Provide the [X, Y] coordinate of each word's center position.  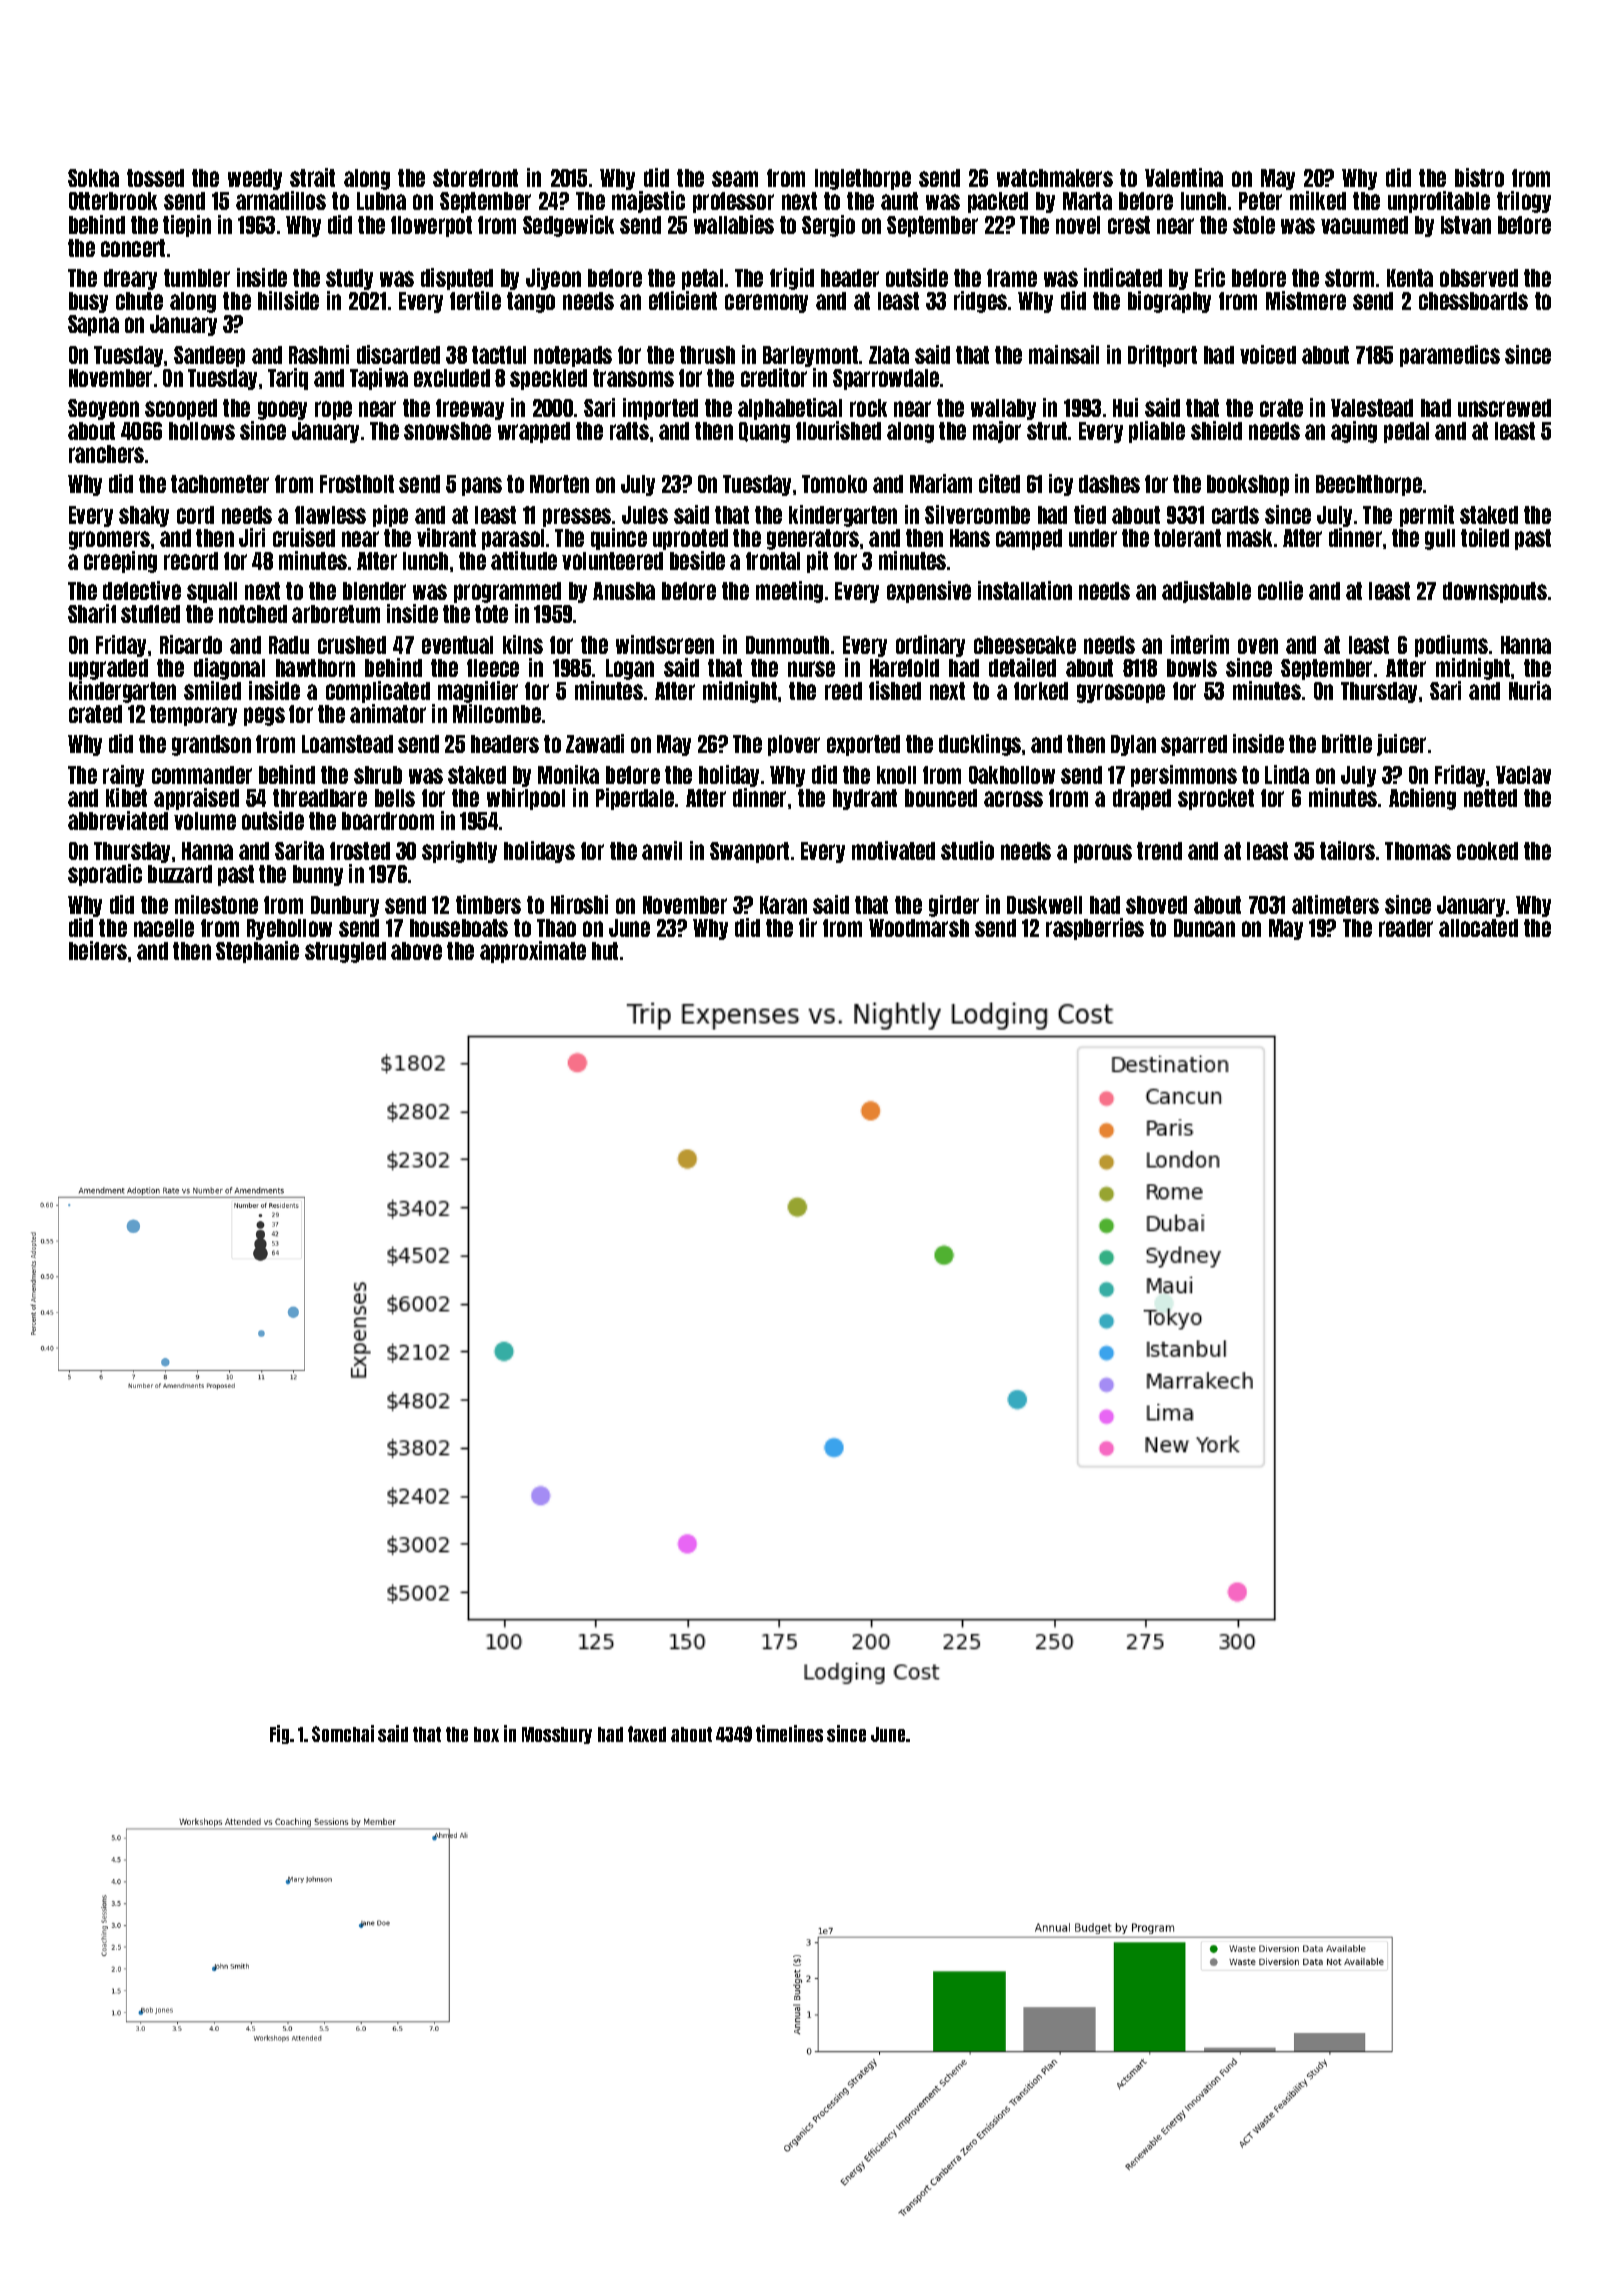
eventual [457, 645]
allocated [1478, 928]
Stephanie [257, 952]
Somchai [343, 1733]
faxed [647, 1734]
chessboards [1473, 301]
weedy [255, 179]
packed [998, 202]
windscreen [665, 644]
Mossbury [557, 1735]
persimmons [1184, 776]
